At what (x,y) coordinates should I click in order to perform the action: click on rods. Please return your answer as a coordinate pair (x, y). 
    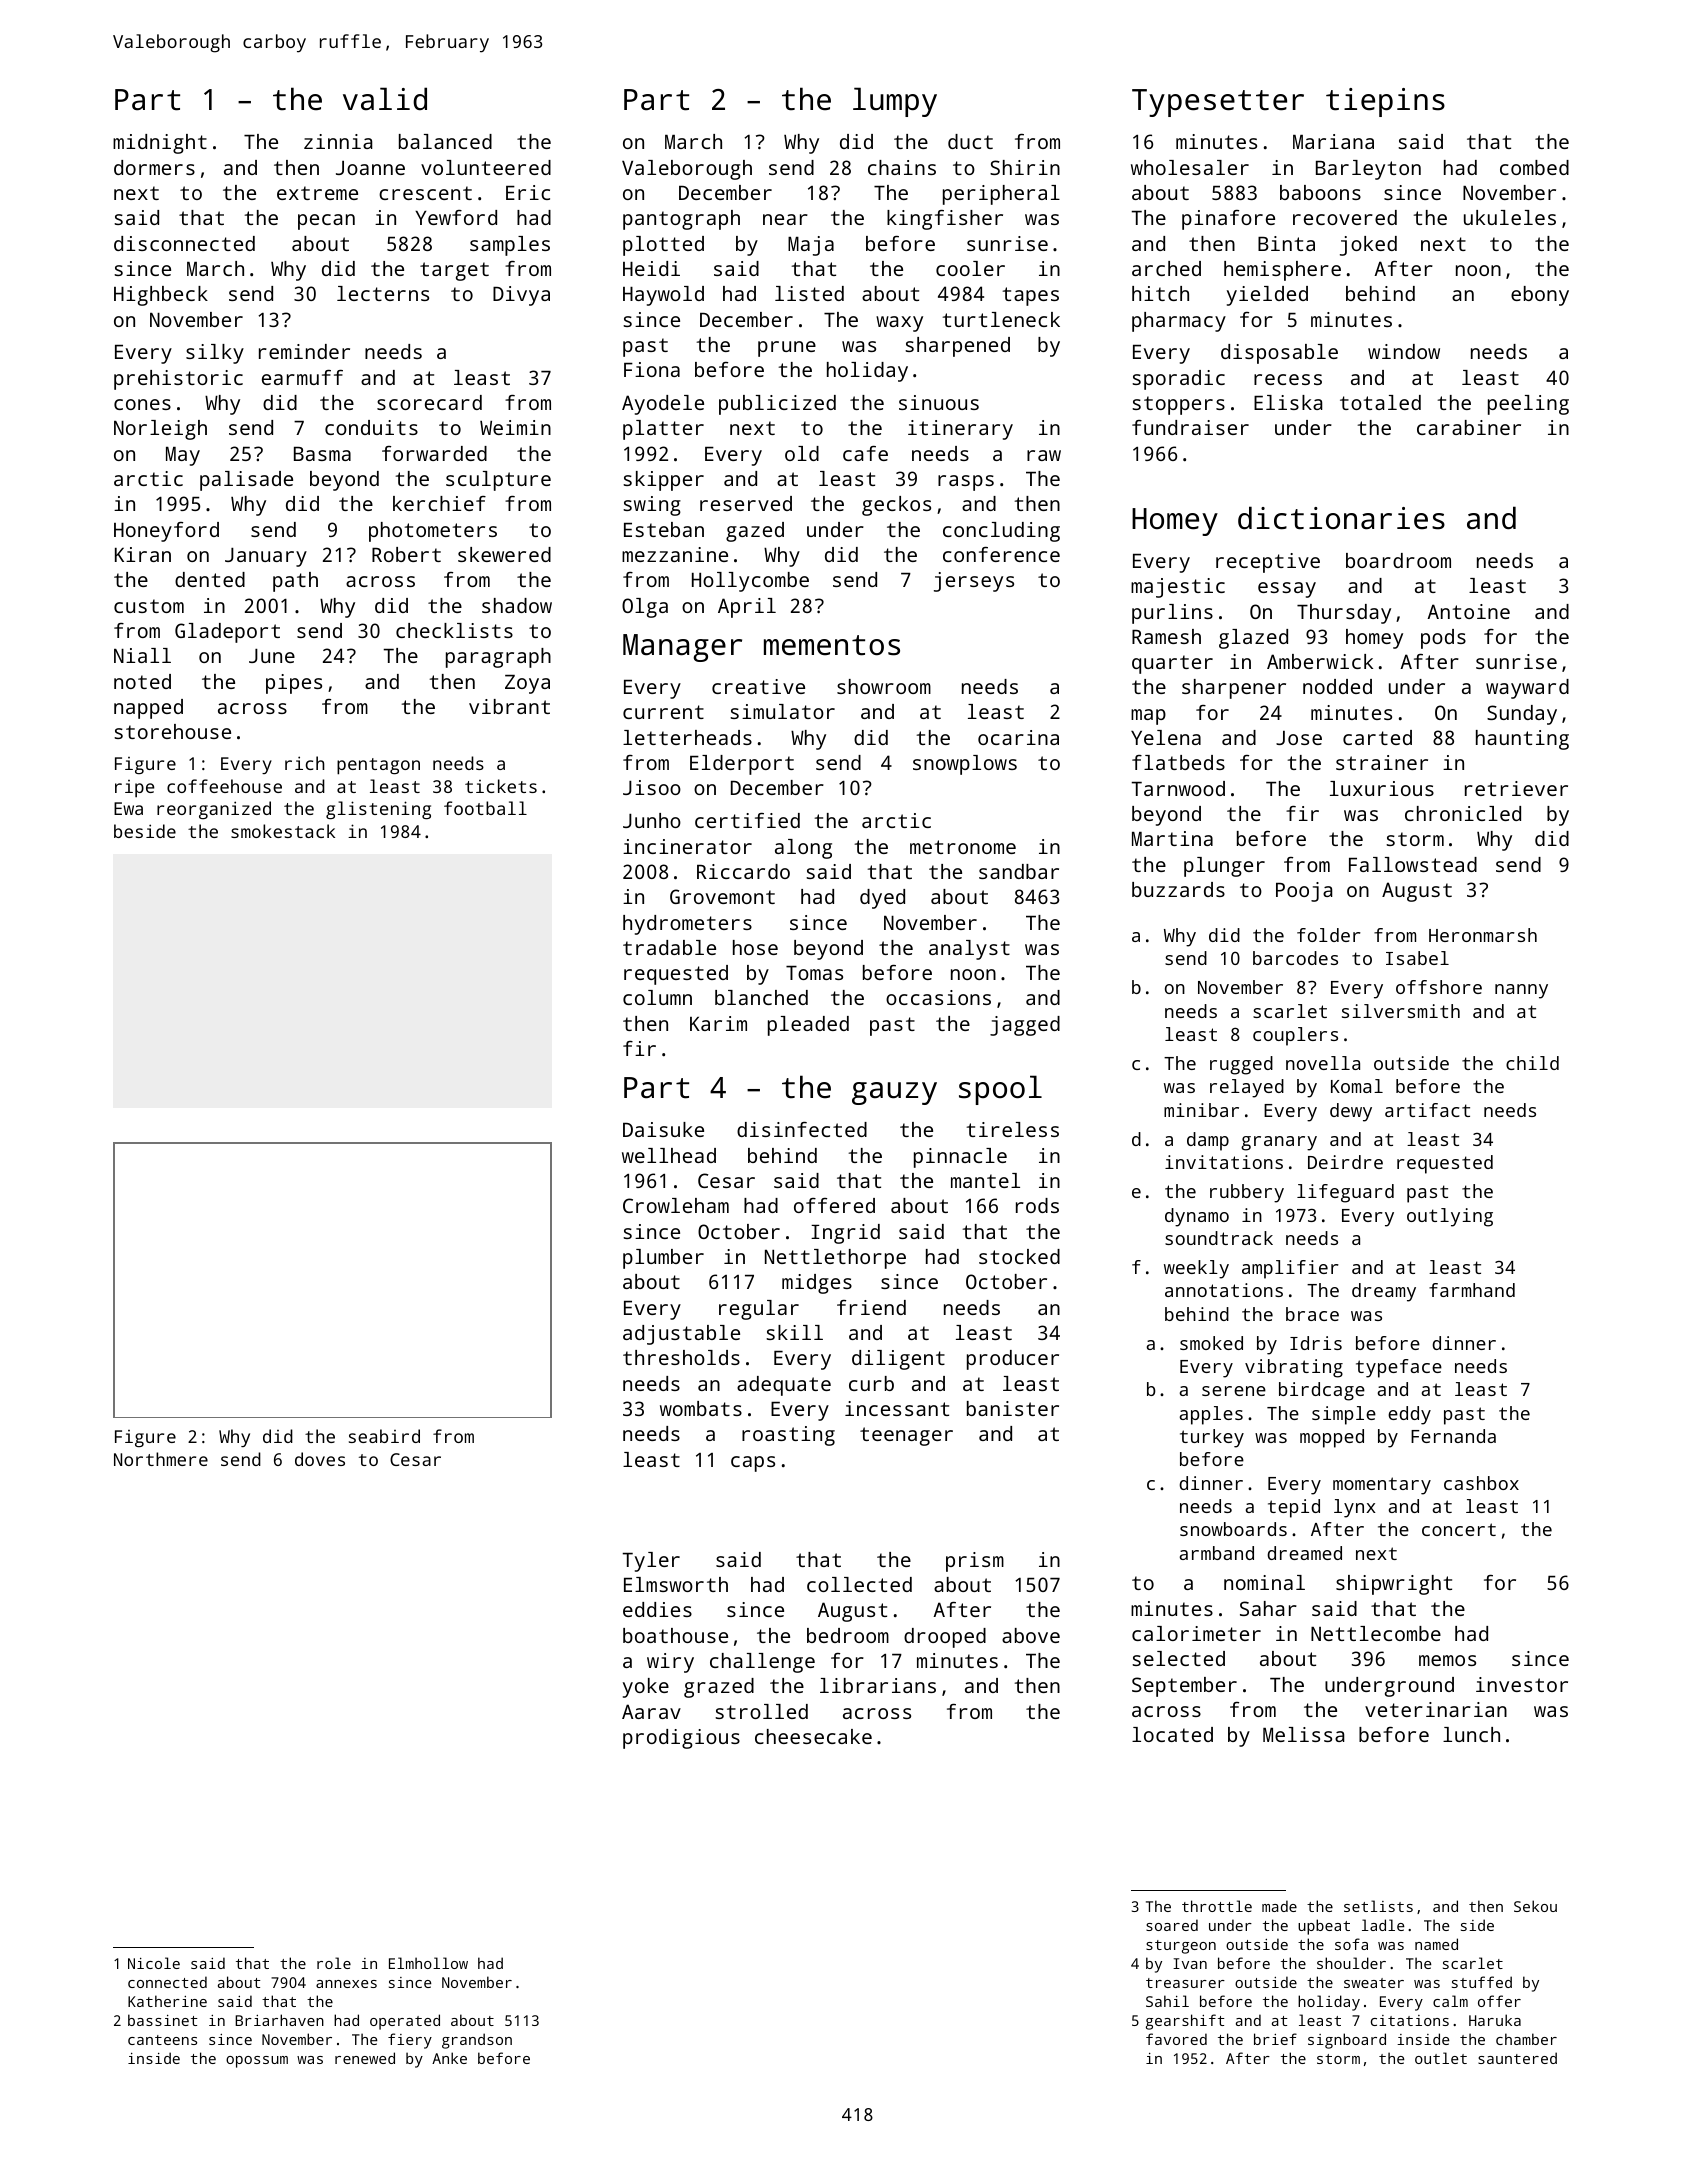
    Looking at the image, I should click on (1037, 1205).
